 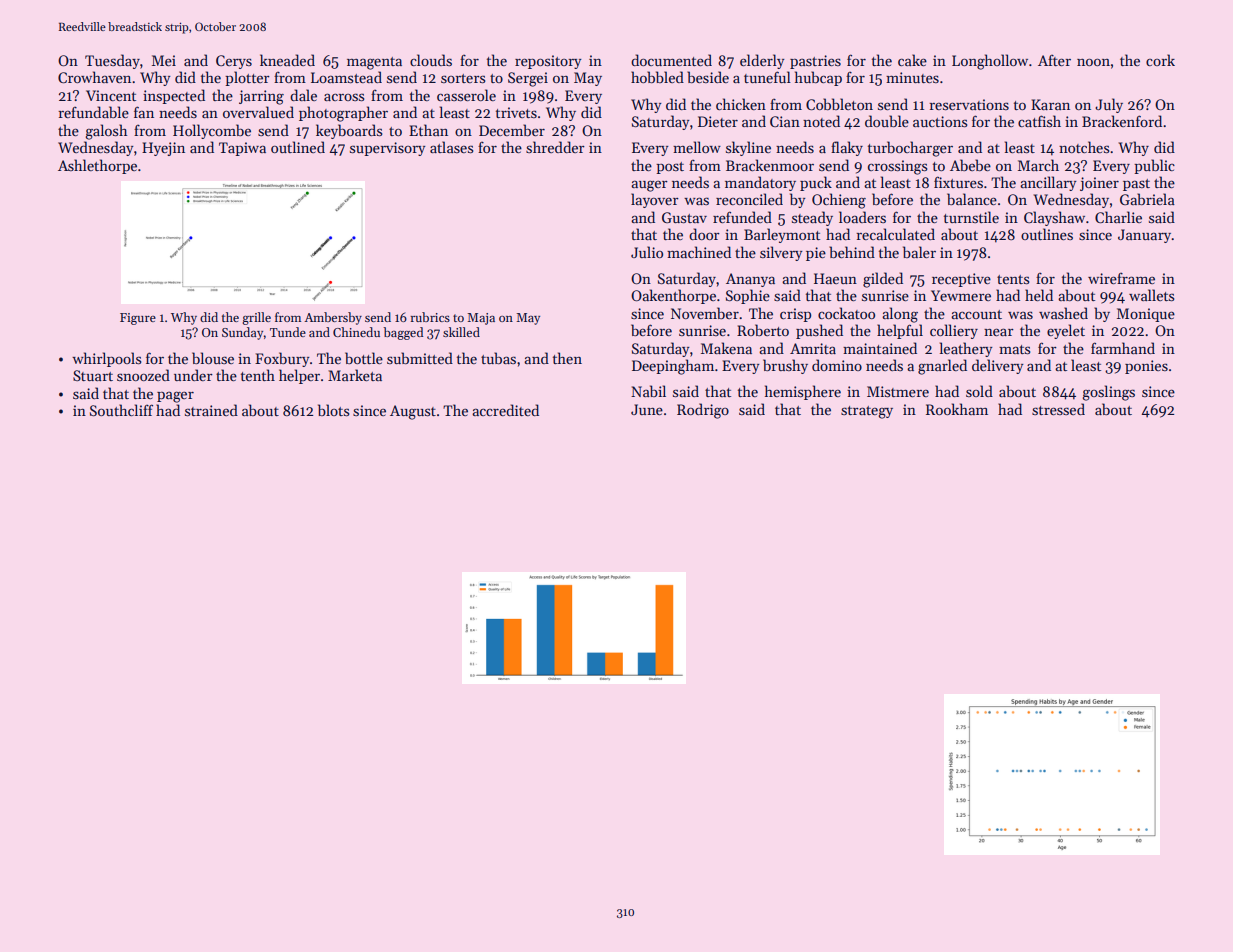 What do you see at coordinates (144, 112) in the page?
I see `fan` at bounding box center [144, 112].
